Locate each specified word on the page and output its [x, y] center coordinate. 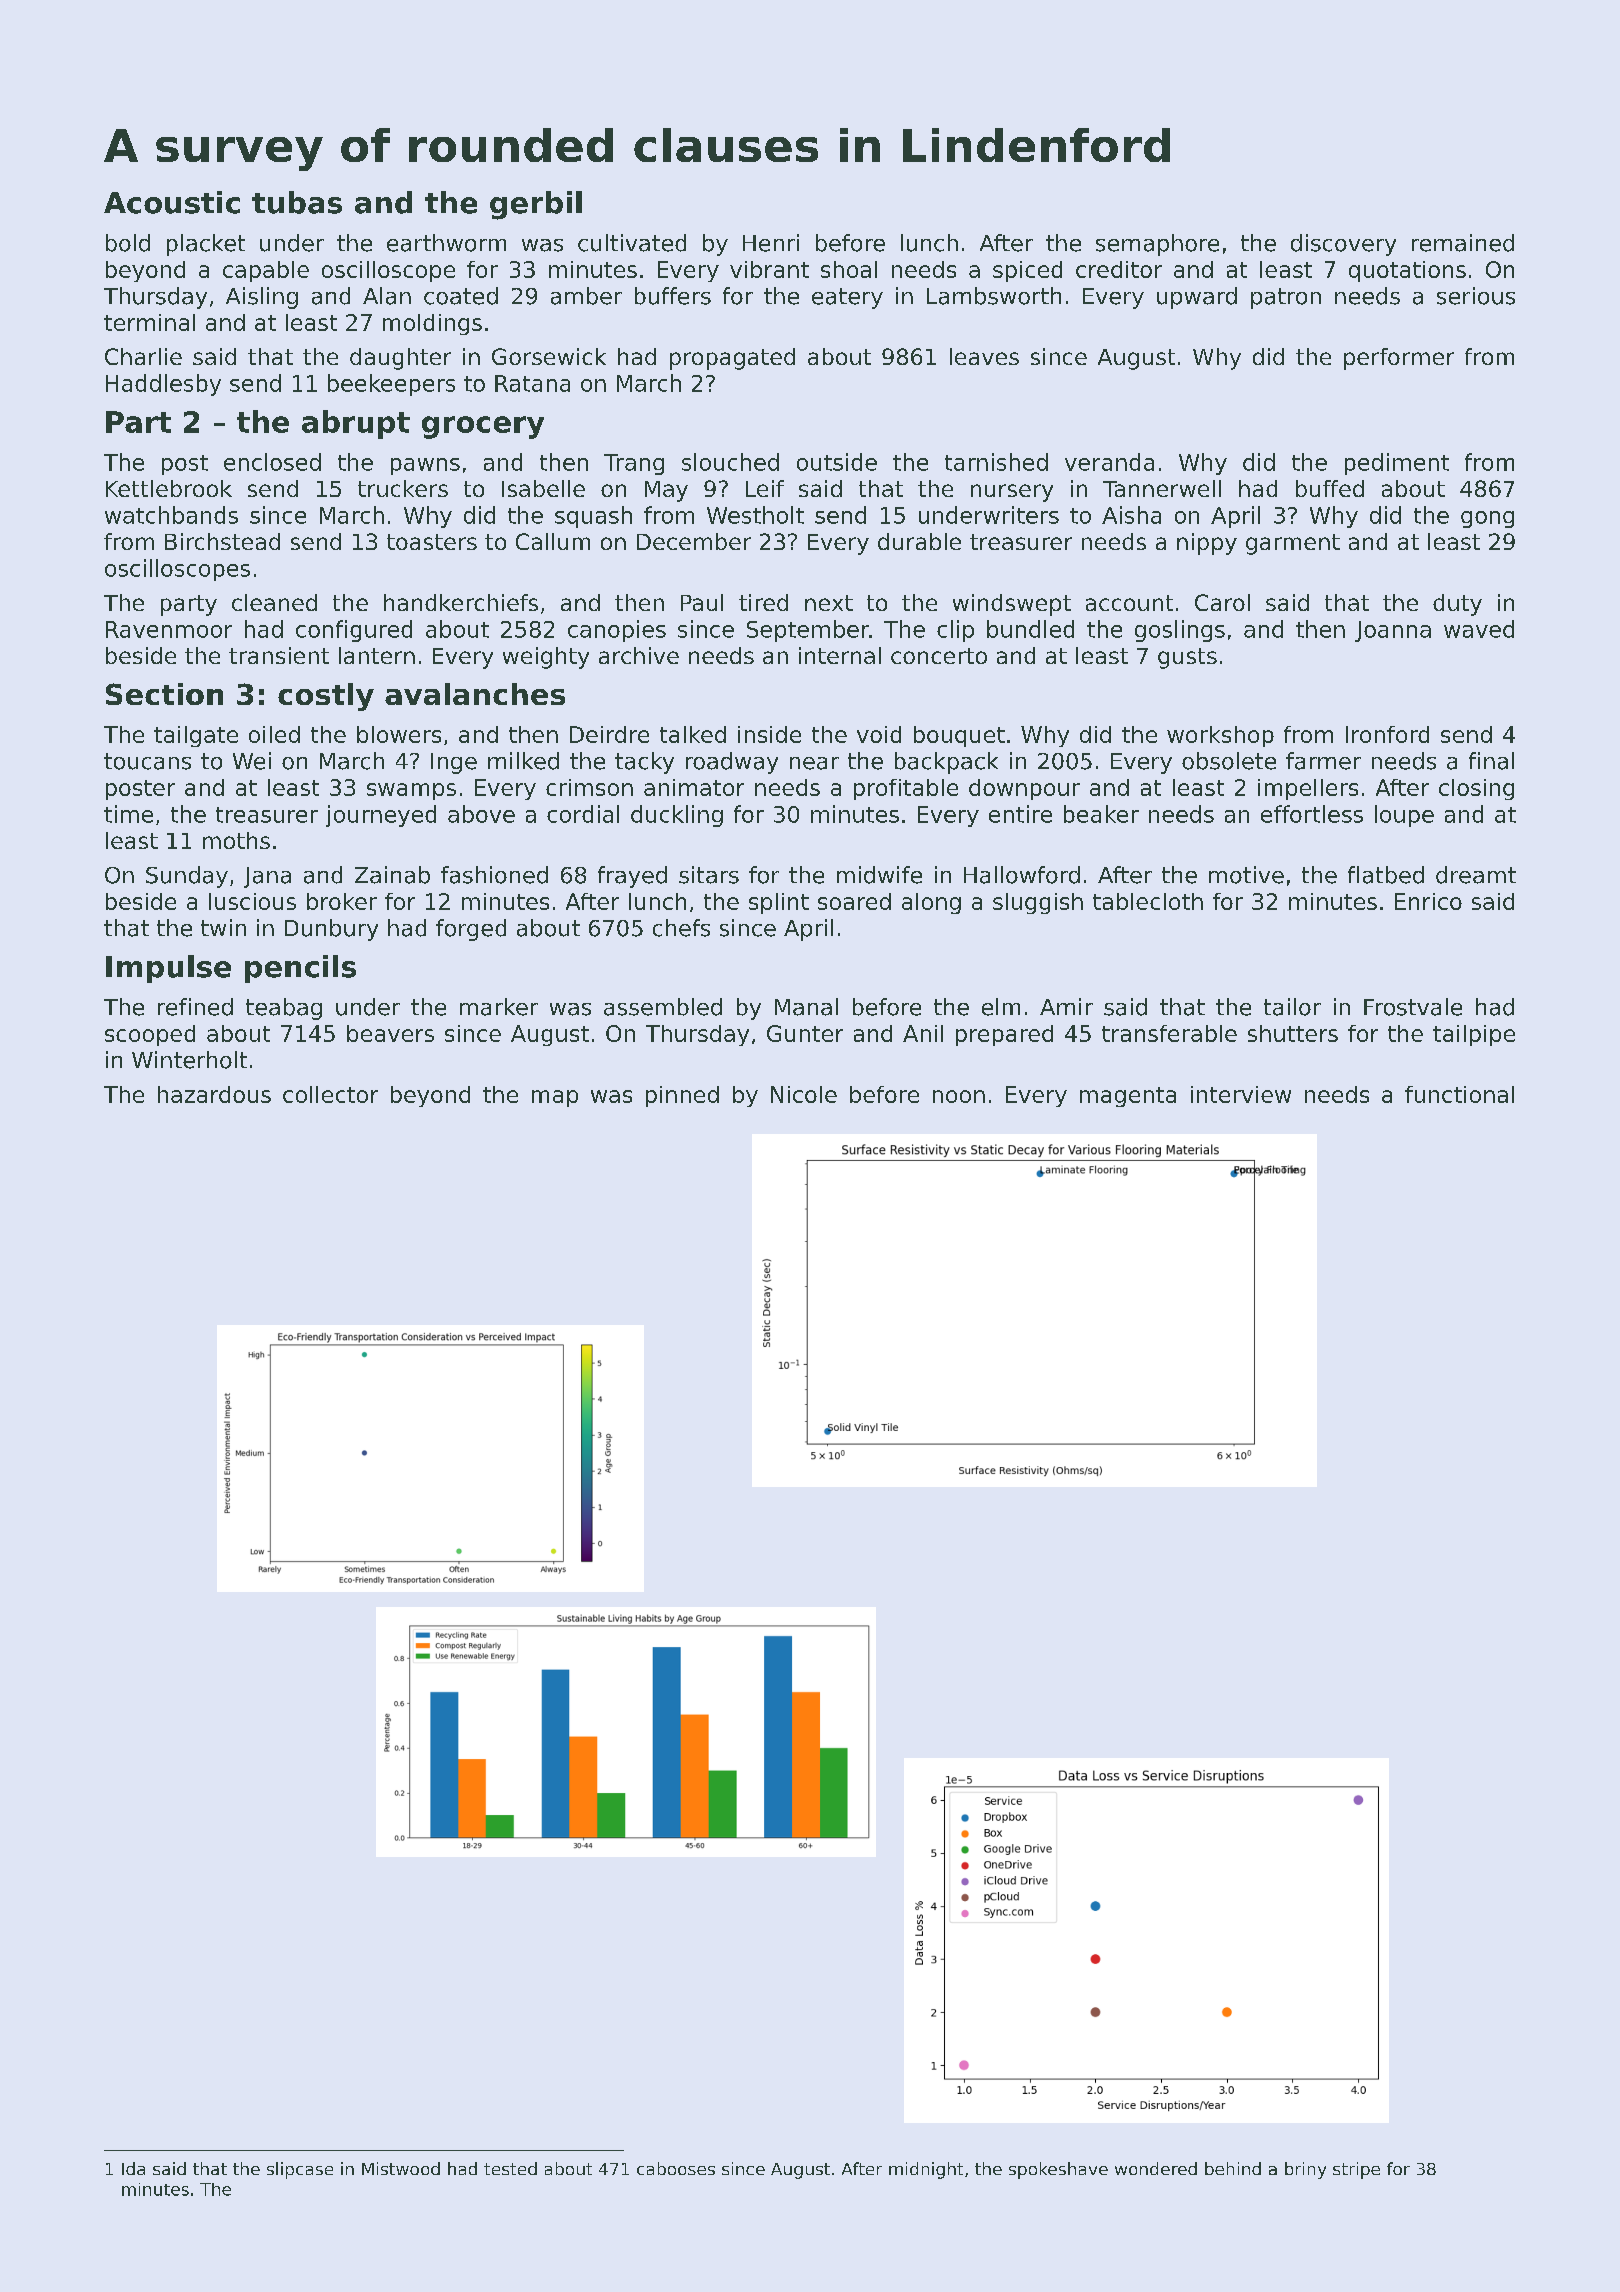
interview [1241, 1094]
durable [919, 541]
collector [330, 1094]
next [829, 603]
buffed [1330, 488]
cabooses [676, 2168]
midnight [926, 2170]
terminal [149, 322]
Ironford [1387, 734]
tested [510, 2168]
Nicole [804, 1094]
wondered [1156, 2168]
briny [1305, 2170]
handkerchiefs [461, 602]
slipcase [300, 2170]
